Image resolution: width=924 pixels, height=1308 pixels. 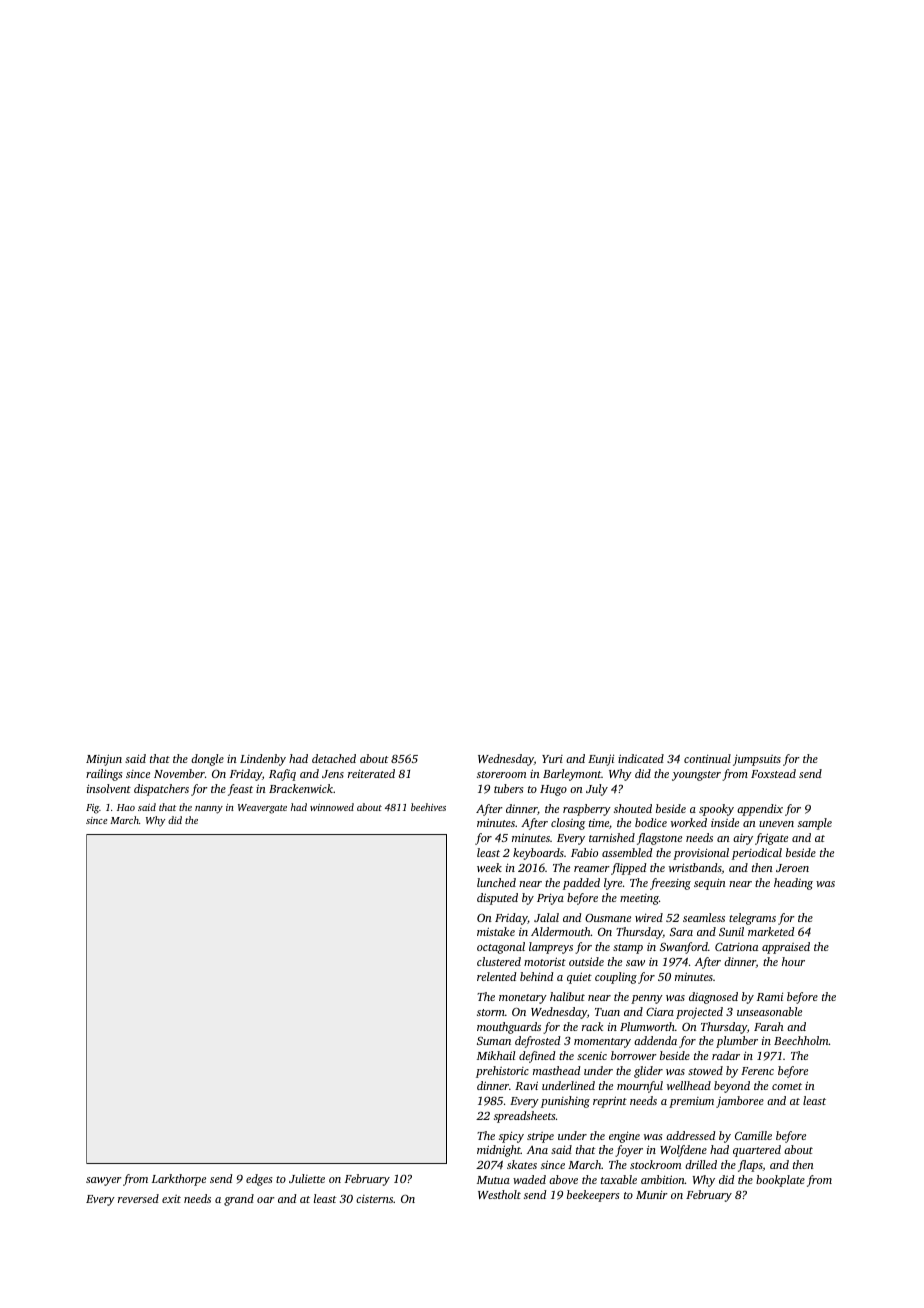 What do you see at coordinates (552, 759) in the screenshot?
I see `Yuri` at bounding box center [552, 759].
